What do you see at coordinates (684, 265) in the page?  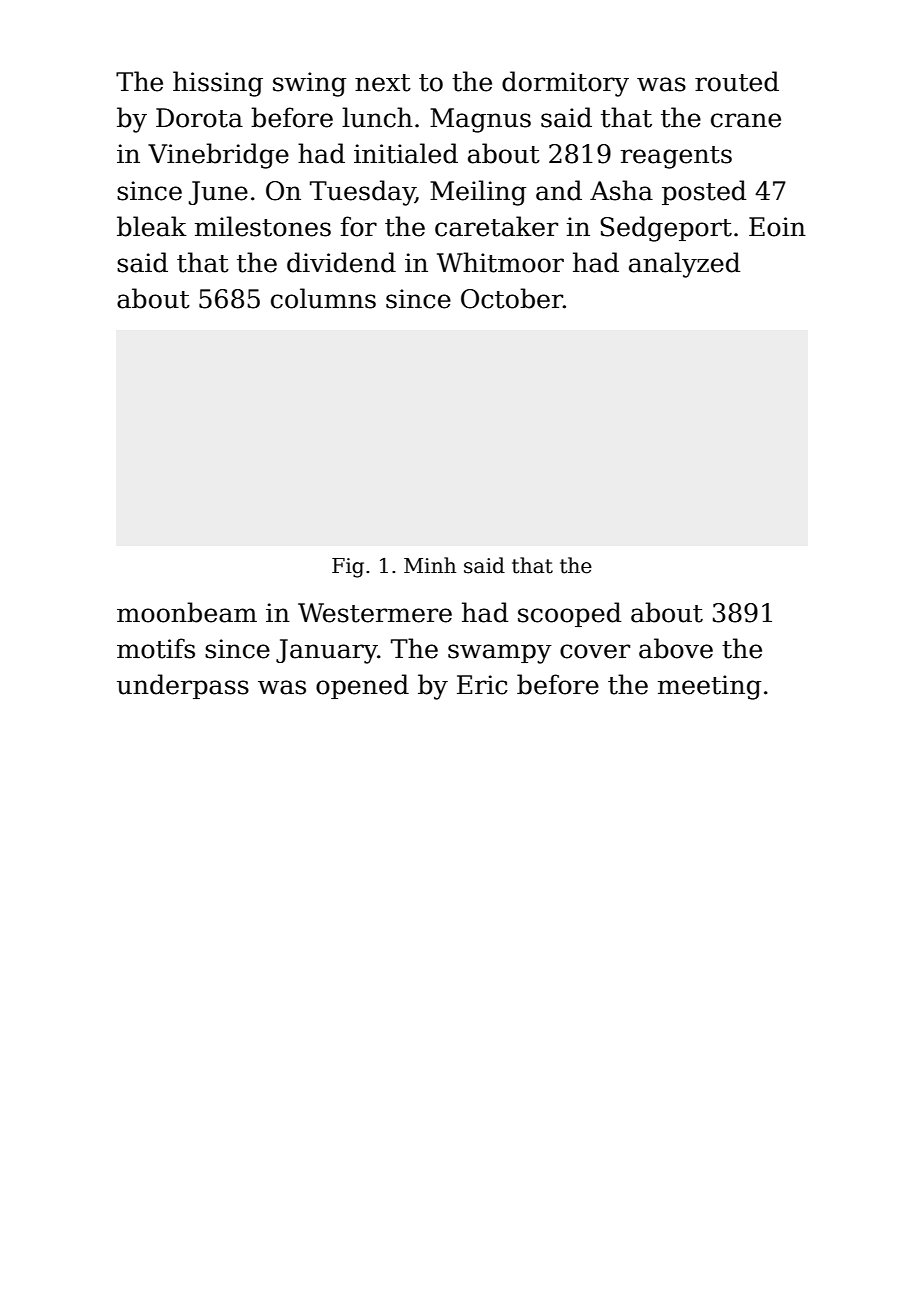 I see `analyzed` at bounding box center [684, 265].
